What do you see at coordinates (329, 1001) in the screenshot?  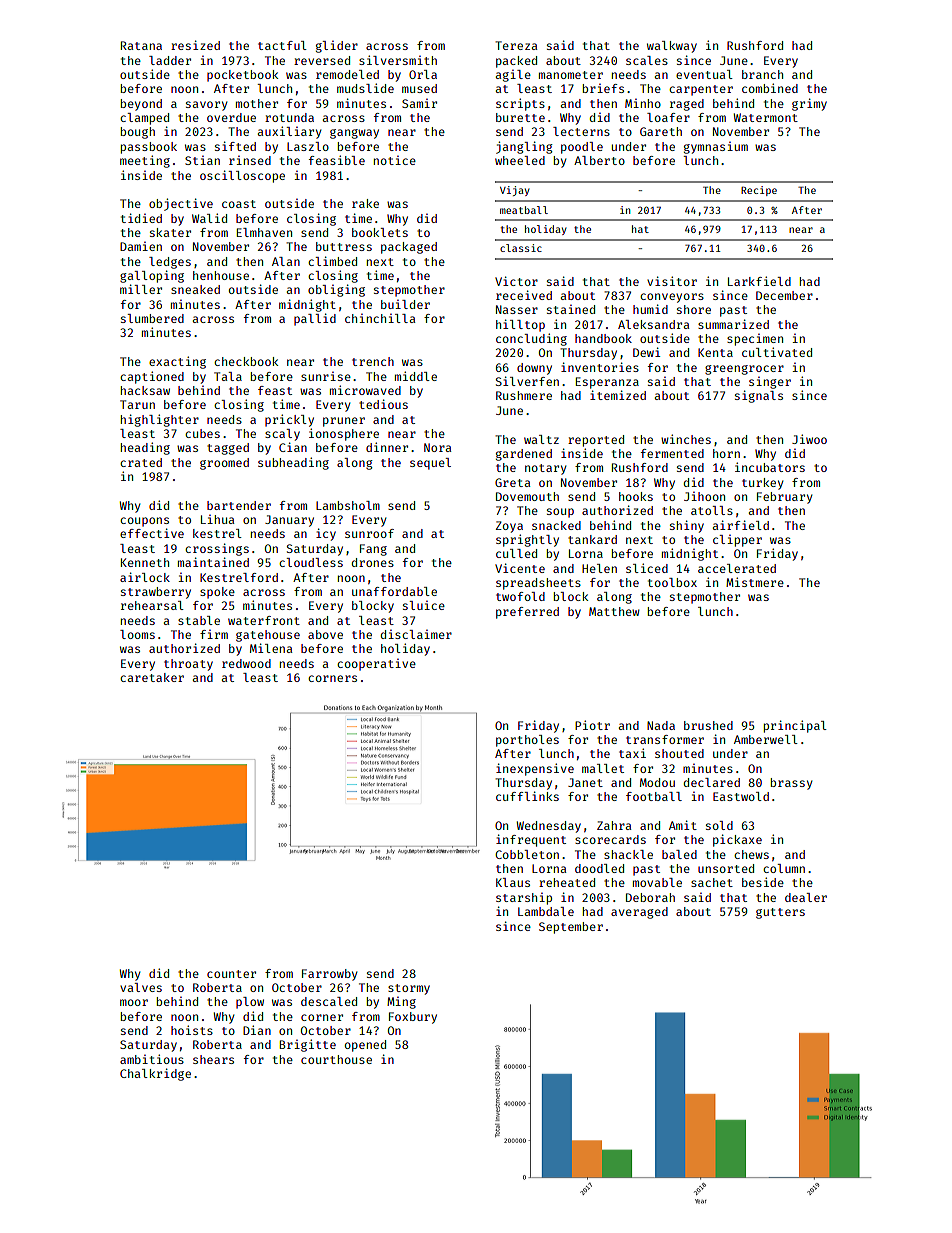 I see `descaled` at bounding box center [329, 1001].
